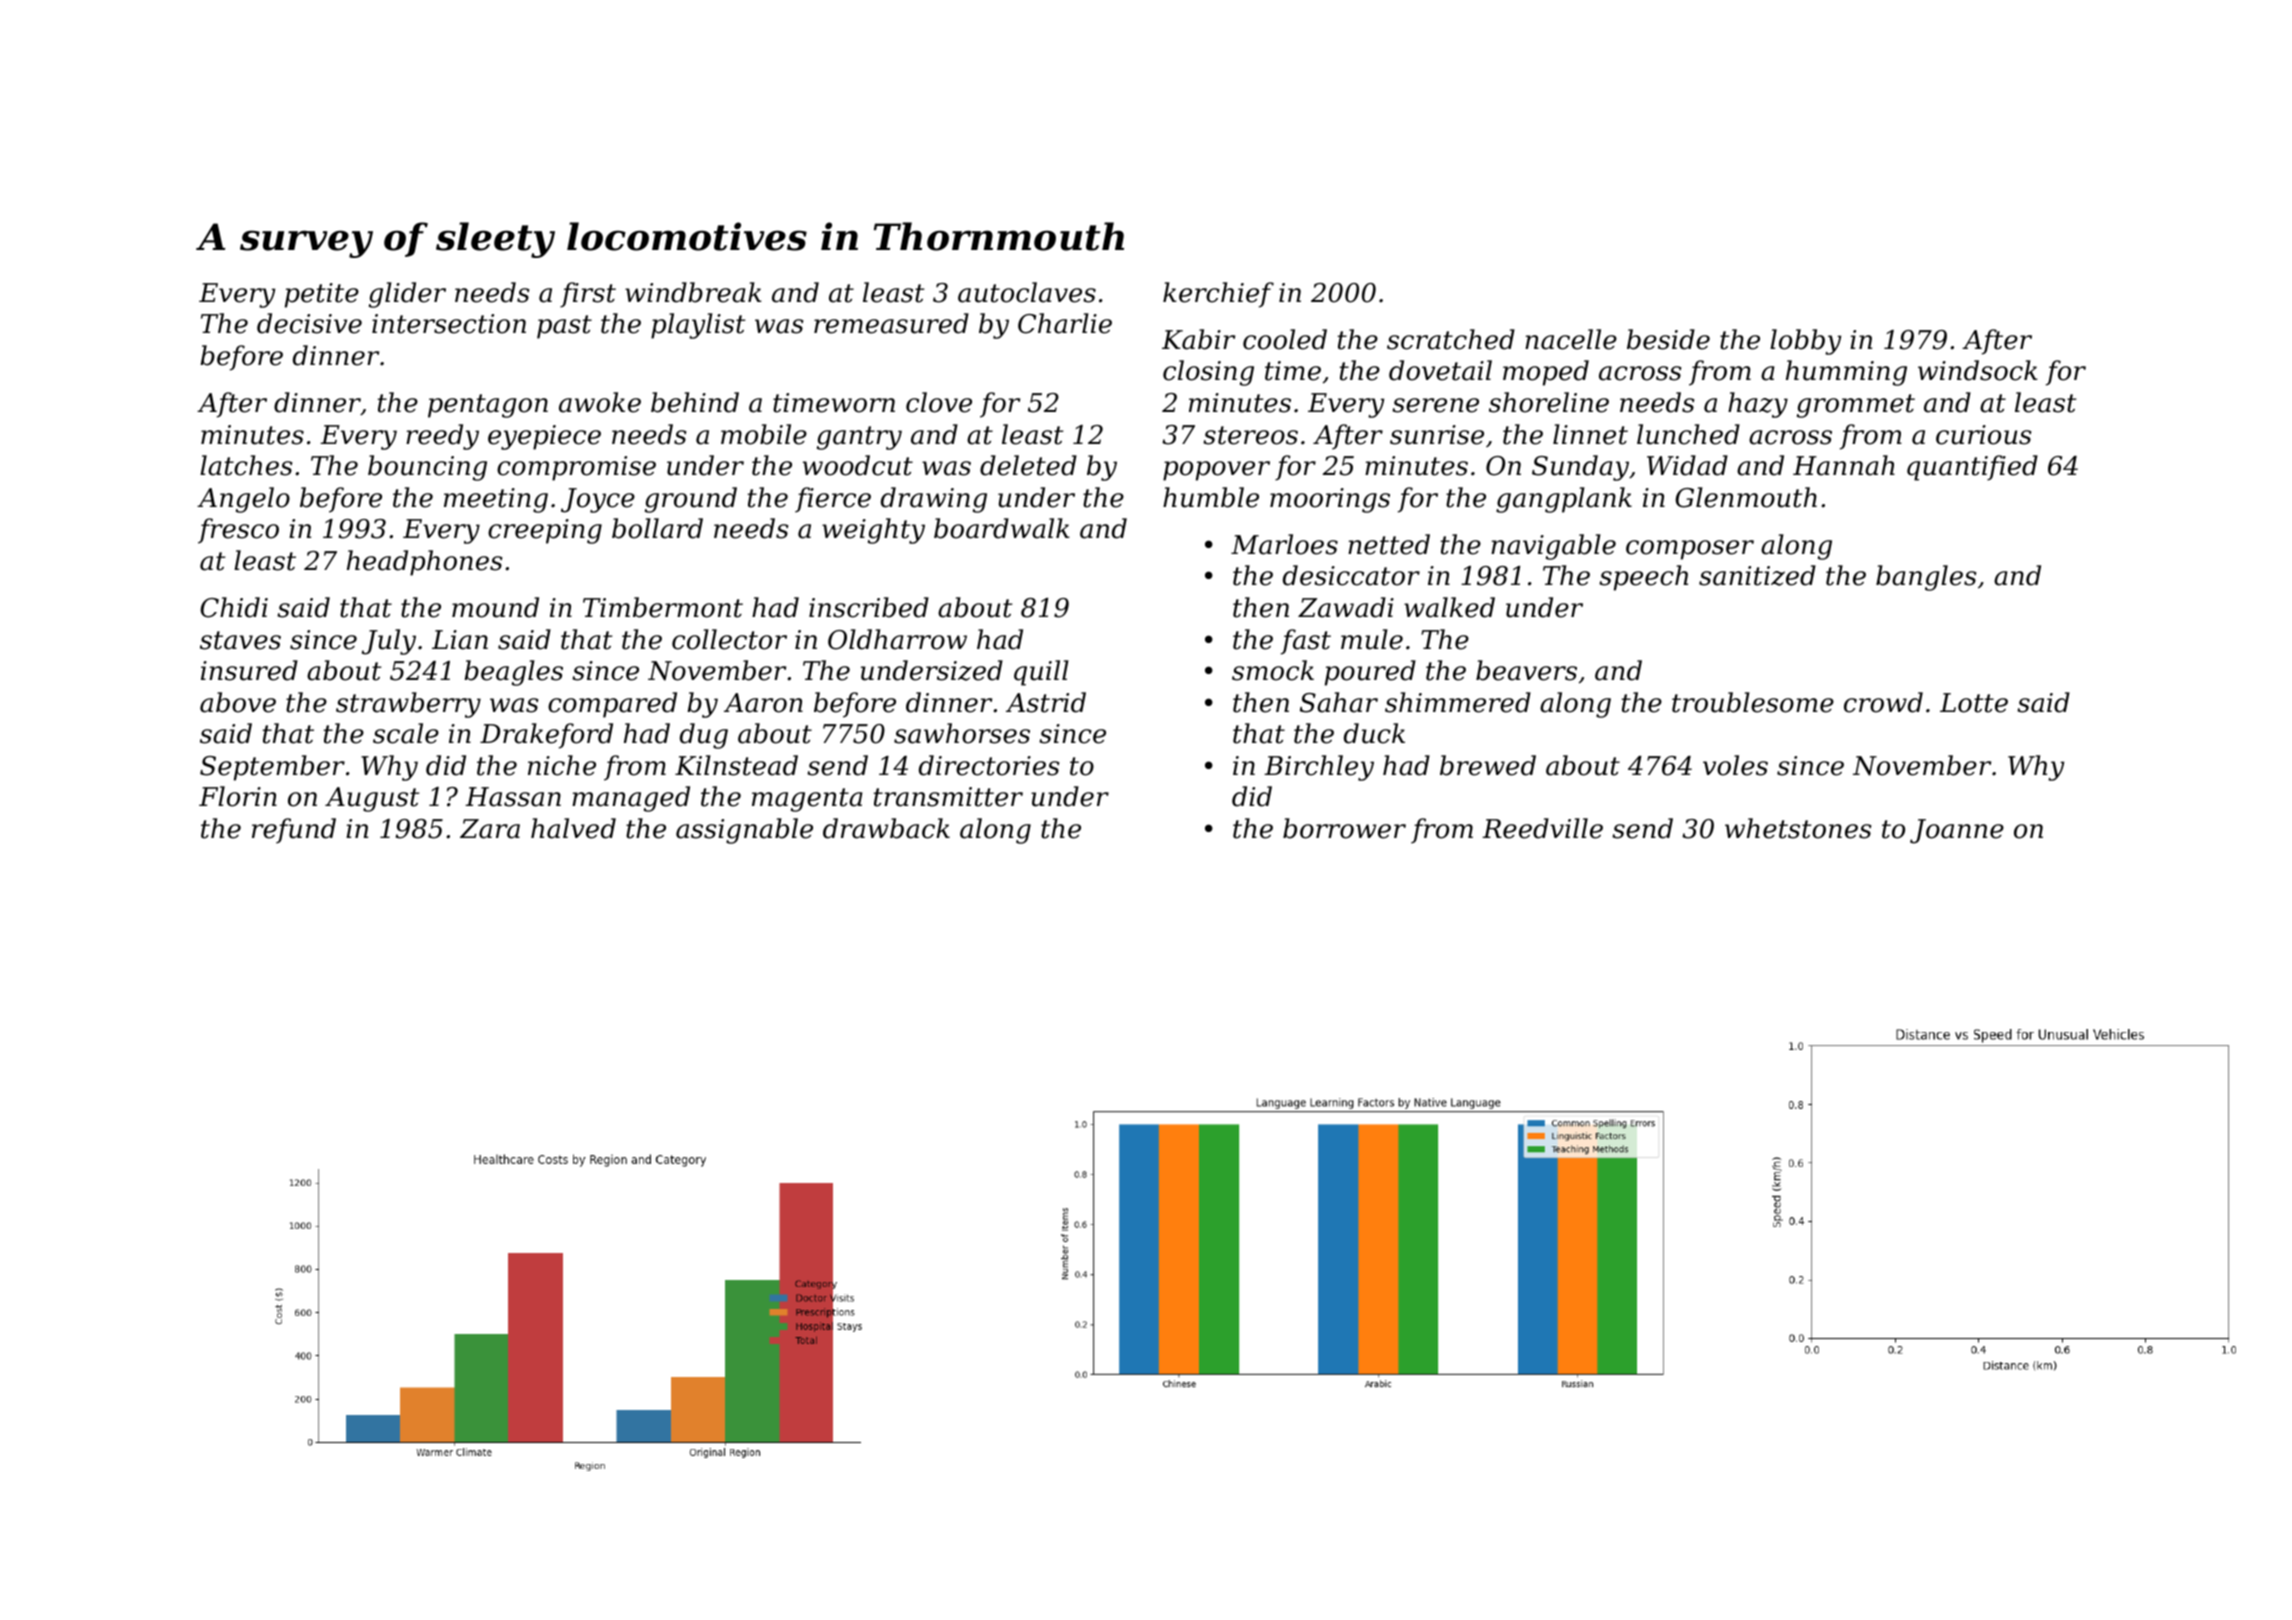 The height and width of the page is (1620, 2292). Describe the element at coordinates (657, 528) in the page. I see `bollard` at that location.
